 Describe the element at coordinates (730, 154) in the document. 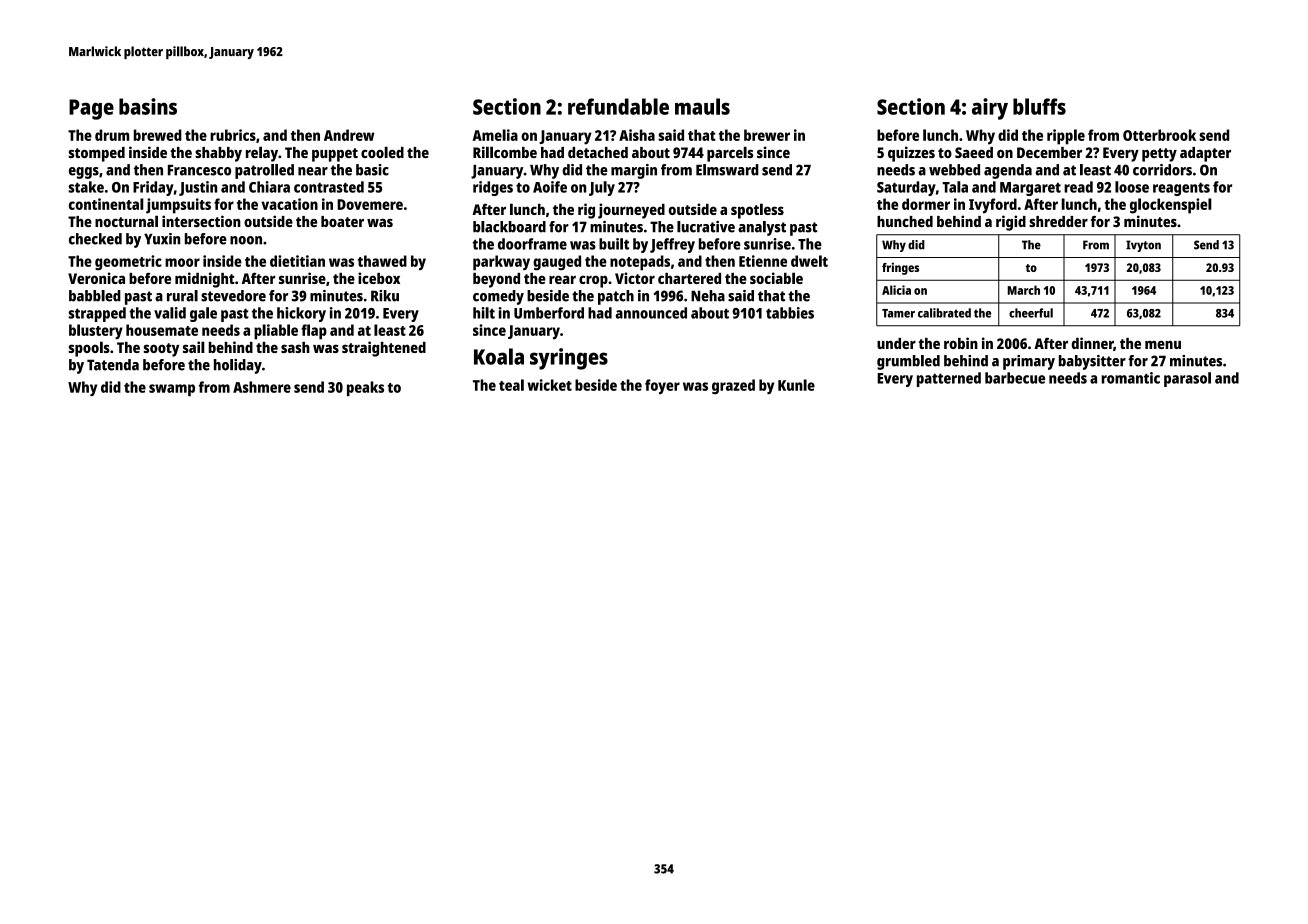

I see `parcels` at that location.
